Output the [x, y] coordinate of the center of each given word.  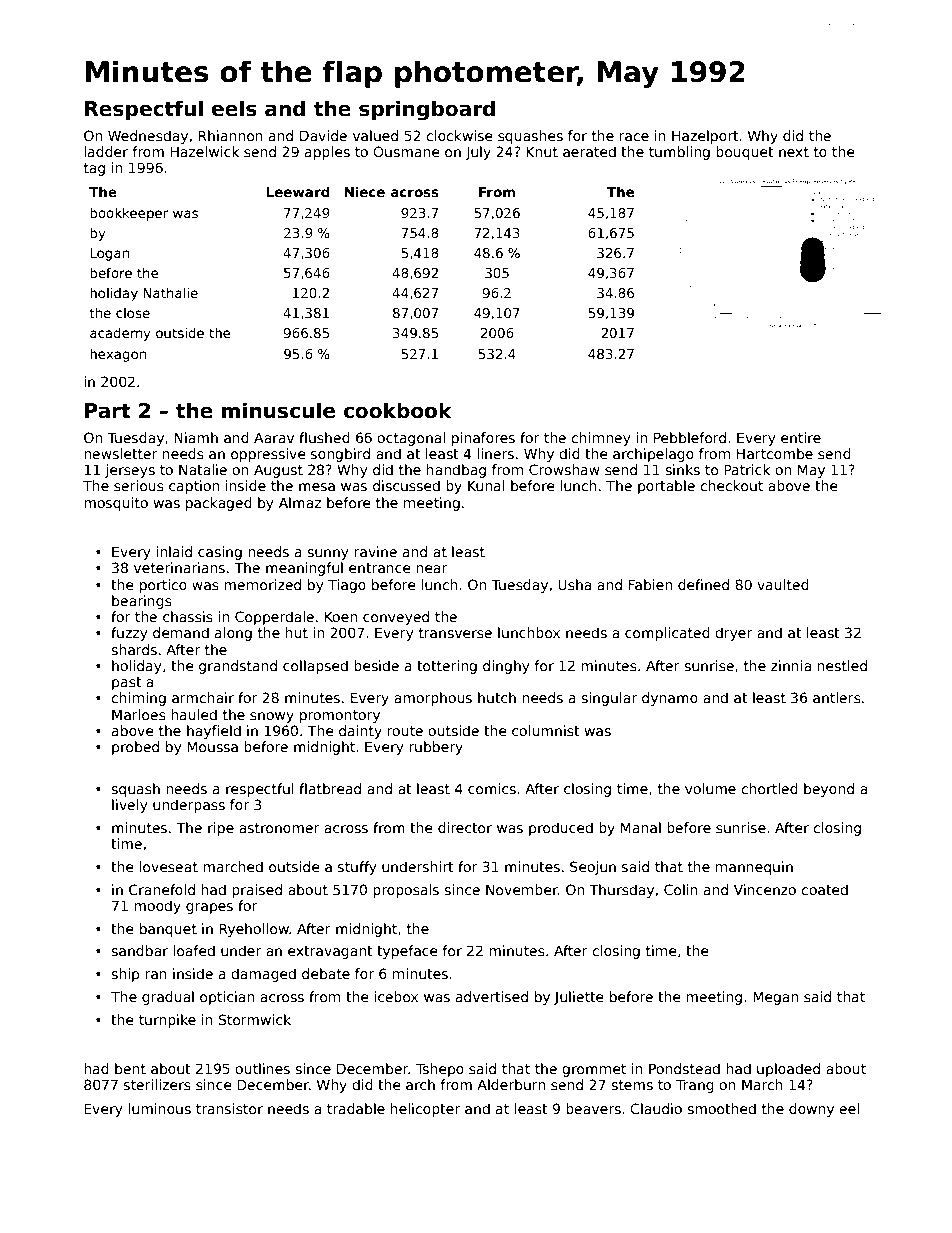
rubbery [436, 748]
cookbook [398, 410]
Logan [109, 254]
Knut [542, 151]
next [794, 152]
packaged [219, 504]
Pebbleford [690, 437]
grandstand [238, 667]
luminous [159, 1108]
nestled [842, 665]
